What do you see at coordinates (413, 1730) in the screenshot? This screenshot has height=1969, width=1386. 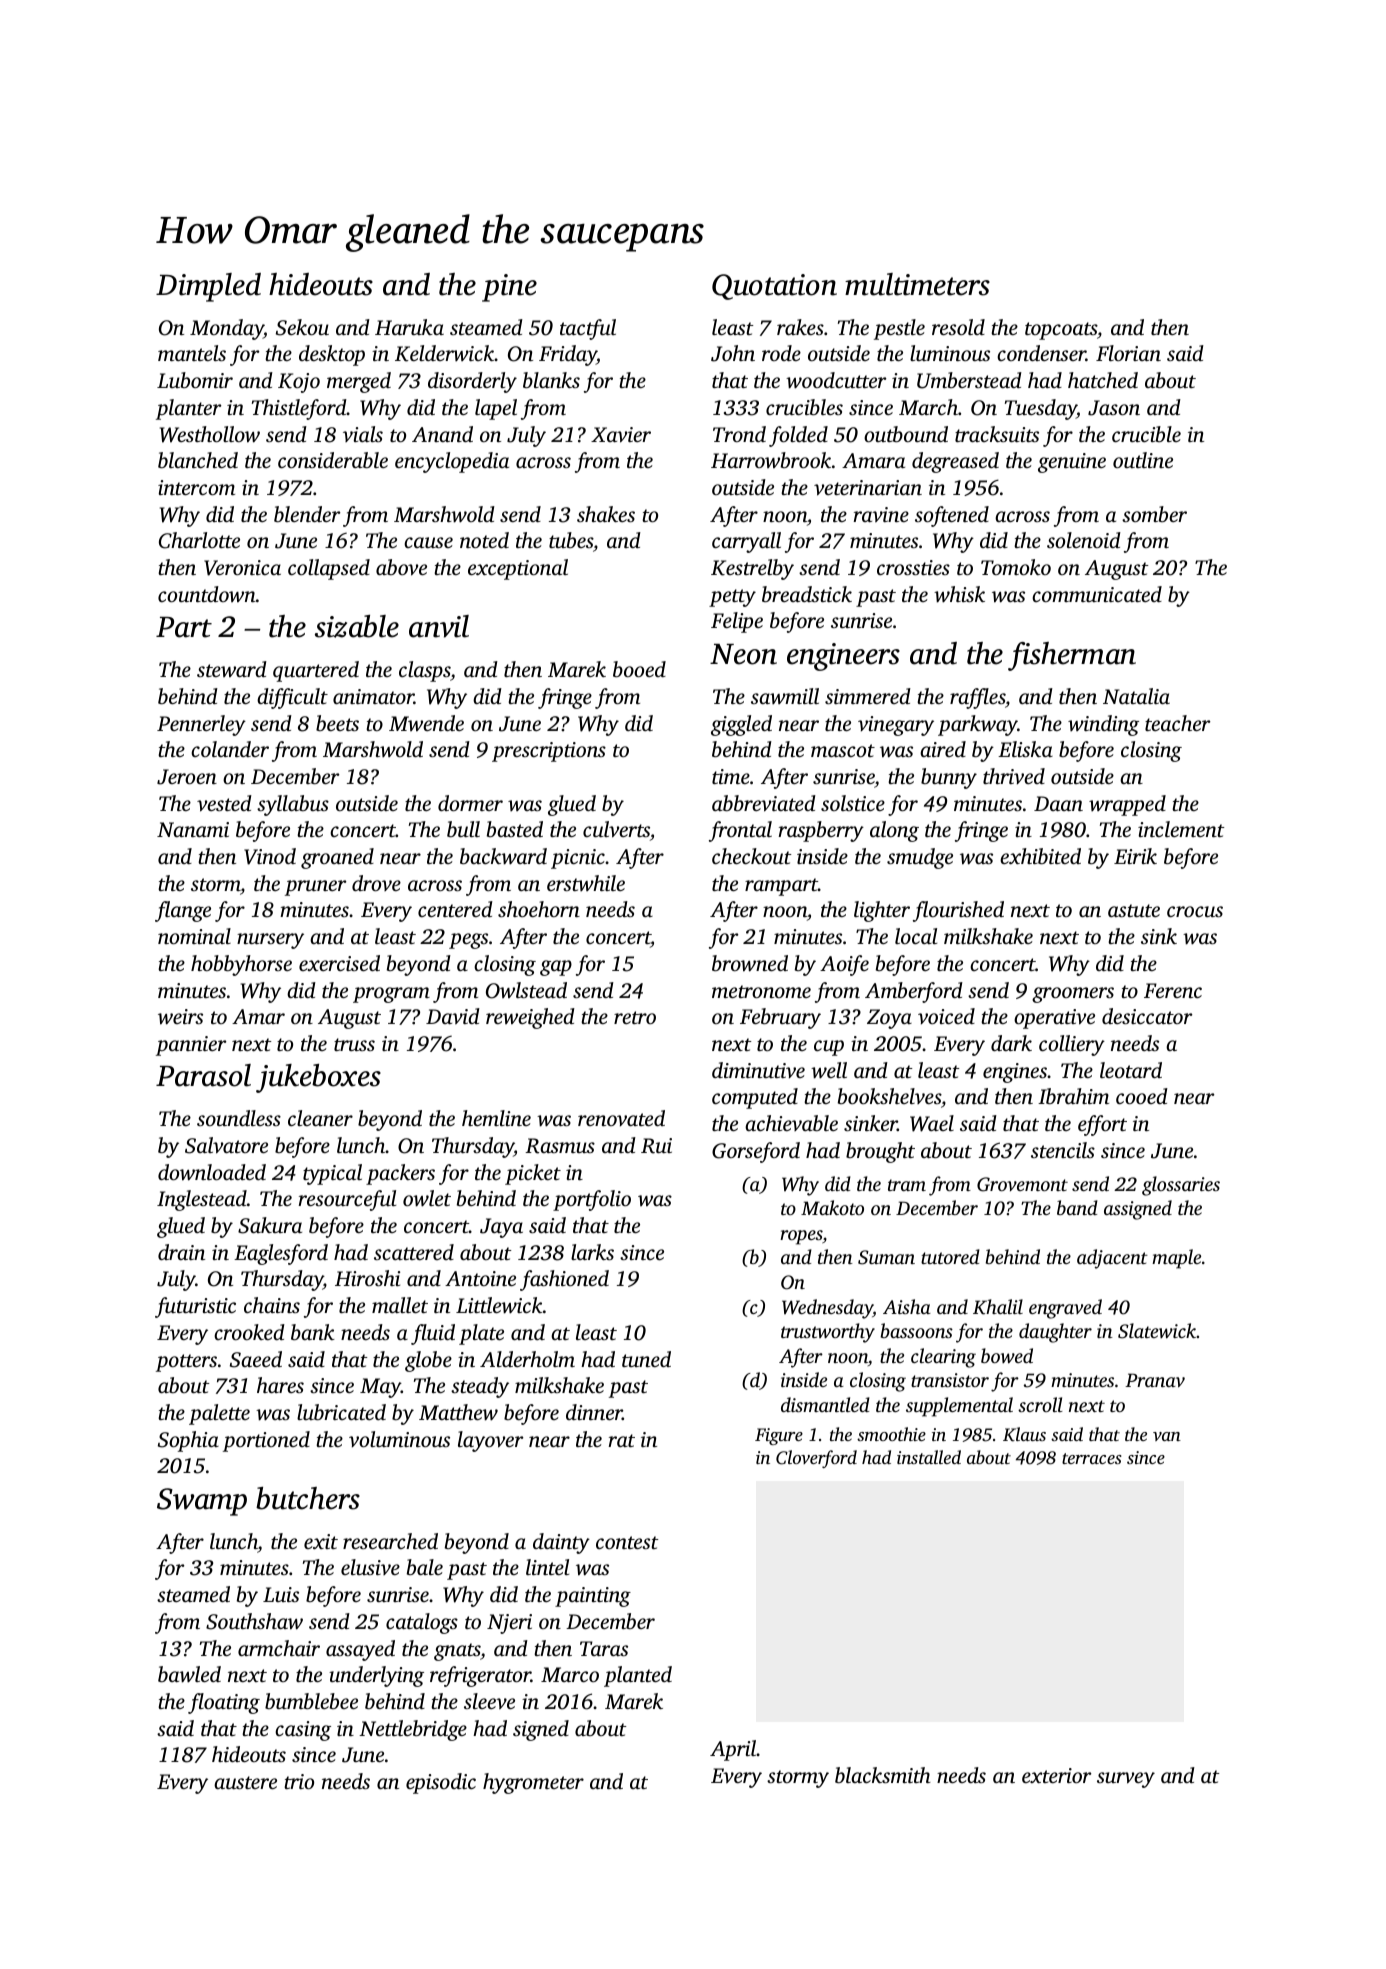 I see `Nettlebridge` at bounding box center [413, 1730].
